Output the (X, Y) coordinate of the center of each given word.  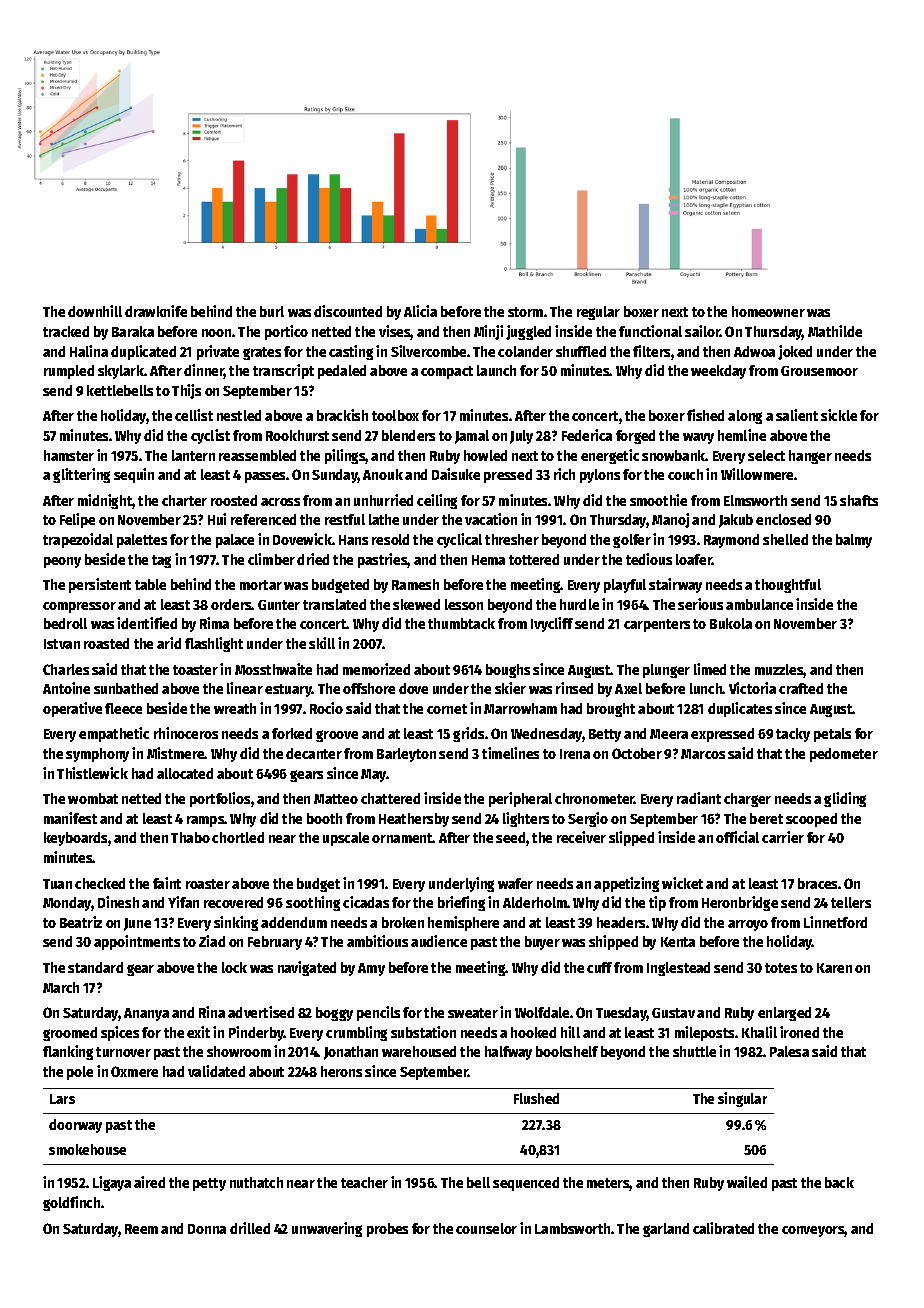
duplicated (143, 352)
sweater (473, 1013)
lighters (526, 819)
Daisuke (456, 474)
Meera (669, 734)
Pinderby (256, 1033)
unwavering (327, 1229)
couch (685, 474)
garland (666, 1230)
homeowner (768, 311)
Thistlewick (92, 773)
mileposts (704, 1033)
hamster (69, 455)
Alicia (420, 311)
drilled (250, 1228)
